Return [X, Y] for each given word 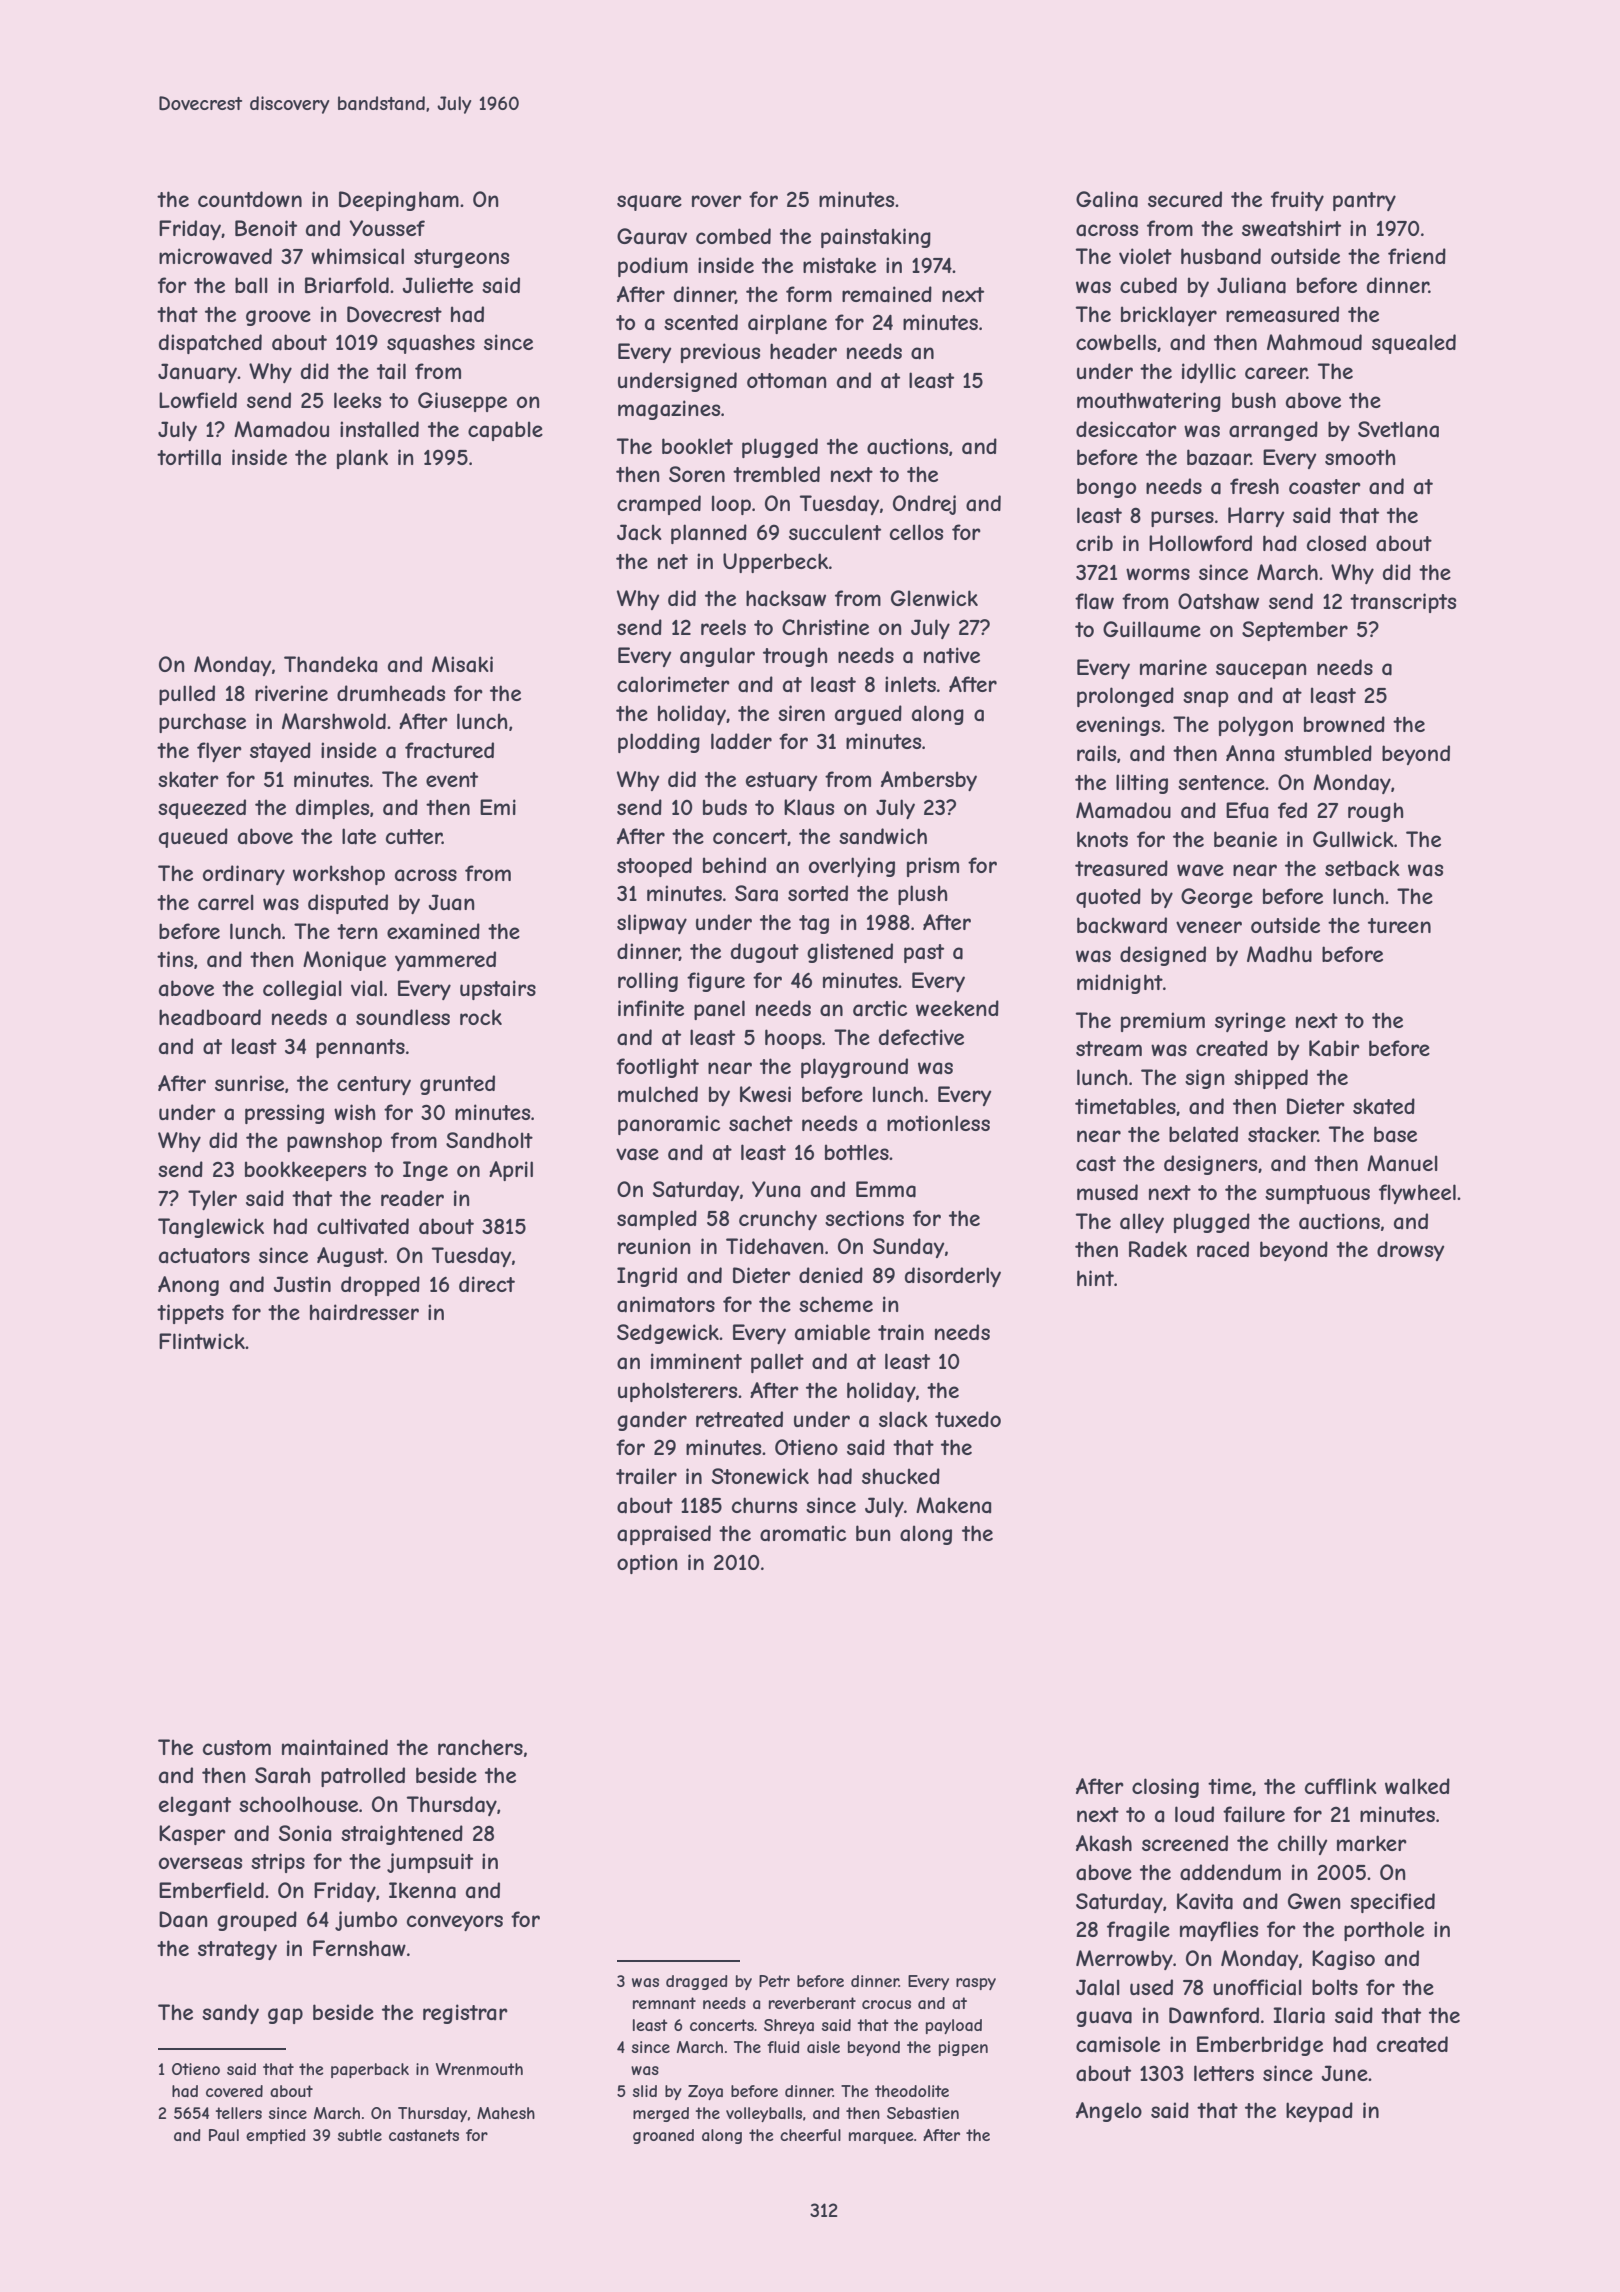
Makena [953, 1505]
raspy [976, 1984]
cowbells [1116, 342]
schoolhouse [298, 1804]
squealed [1414, 344]
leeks [357, 400]
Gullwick [1353, 839]
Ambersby [929, 781]
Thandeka [330, 664]
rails [1096, 753]
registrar [465, 2014]
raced [1223, 1249]
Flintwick [202, 1341]
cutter [414, 836]
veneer [1209, 927]
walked [1417, 1786]
